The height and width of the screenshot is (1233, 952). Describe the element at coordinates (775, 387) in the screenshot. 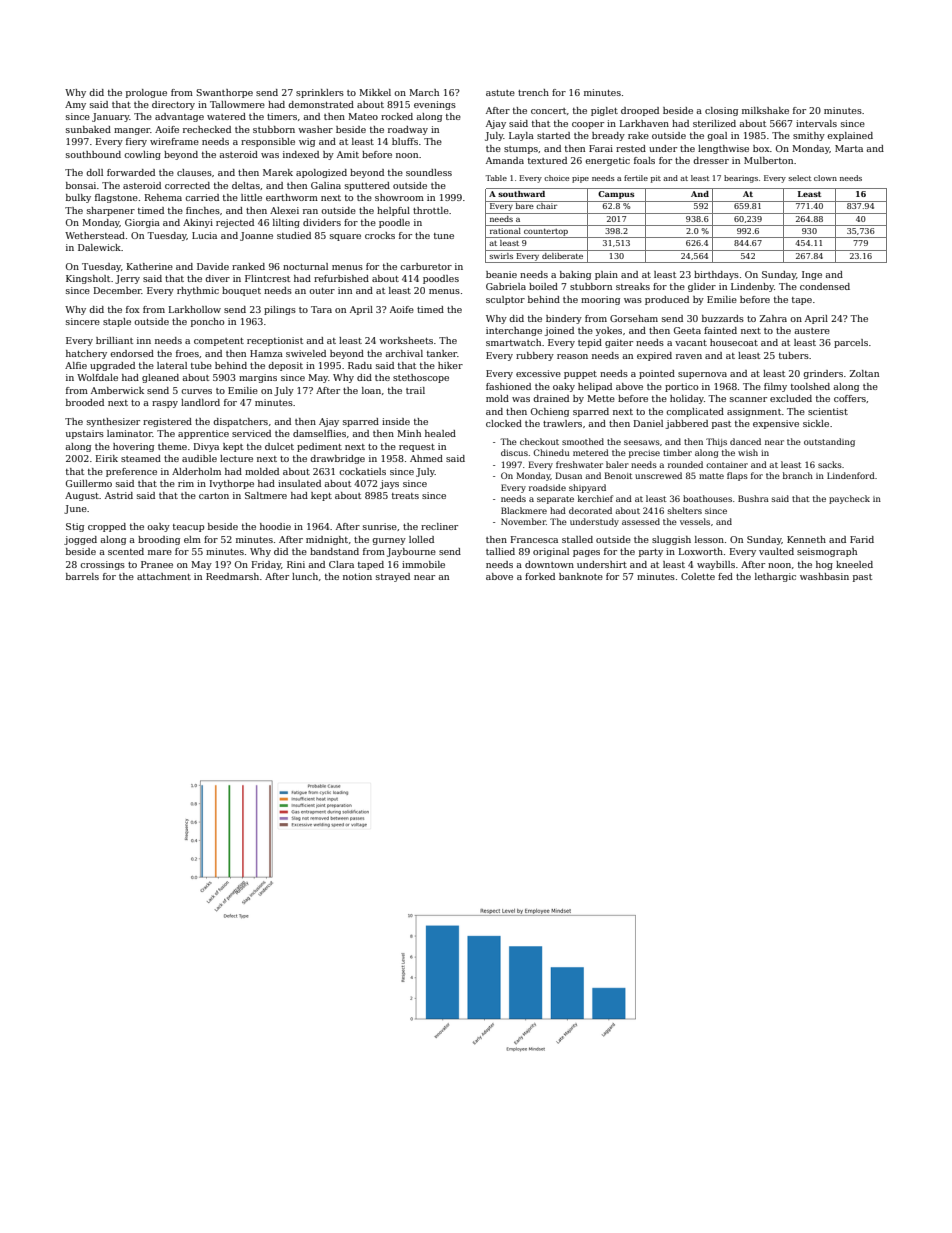

I see `filmy` at that location.
